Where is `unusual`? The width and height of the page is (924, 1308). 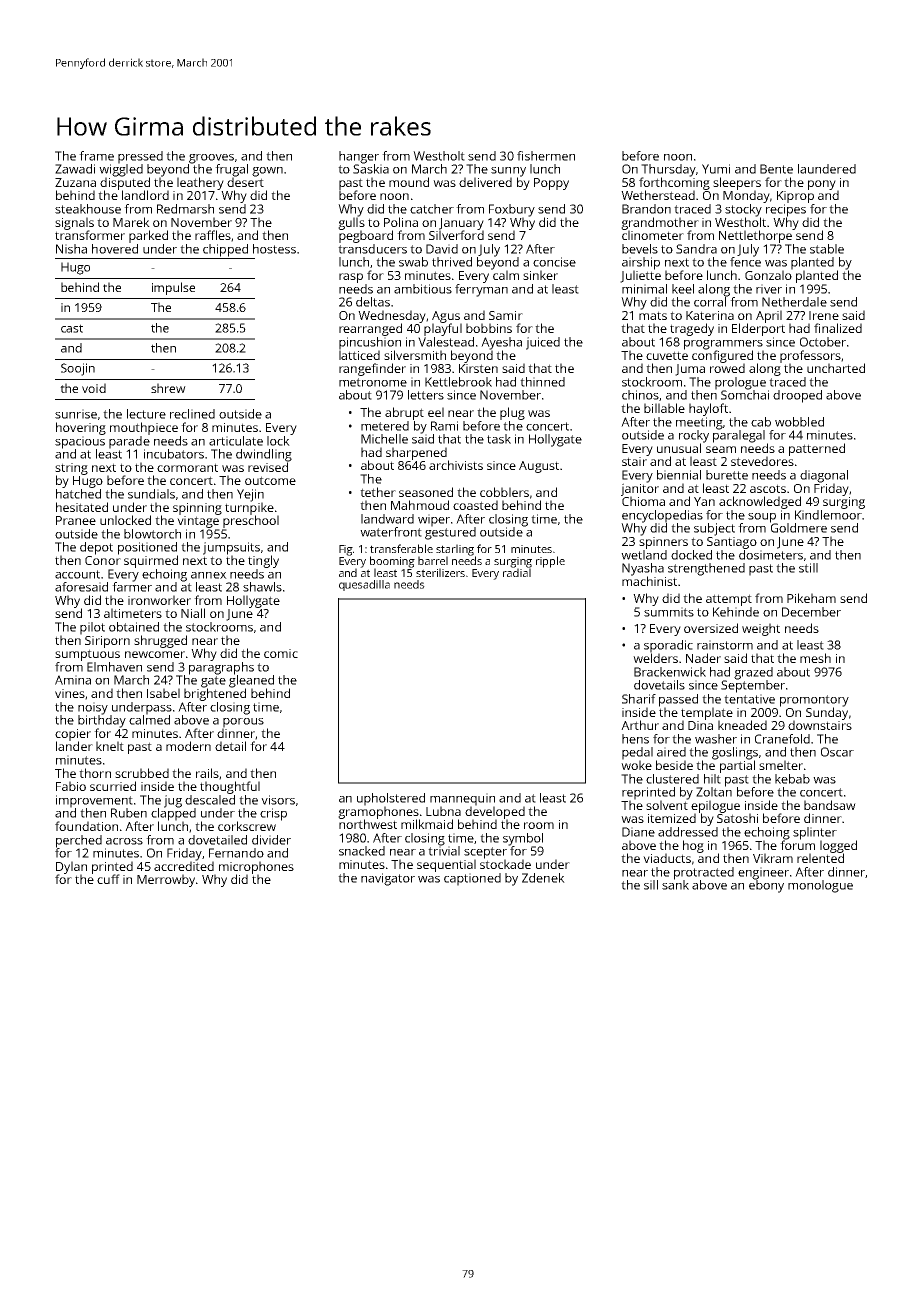 unusual is located at coordinates (679, 448).
